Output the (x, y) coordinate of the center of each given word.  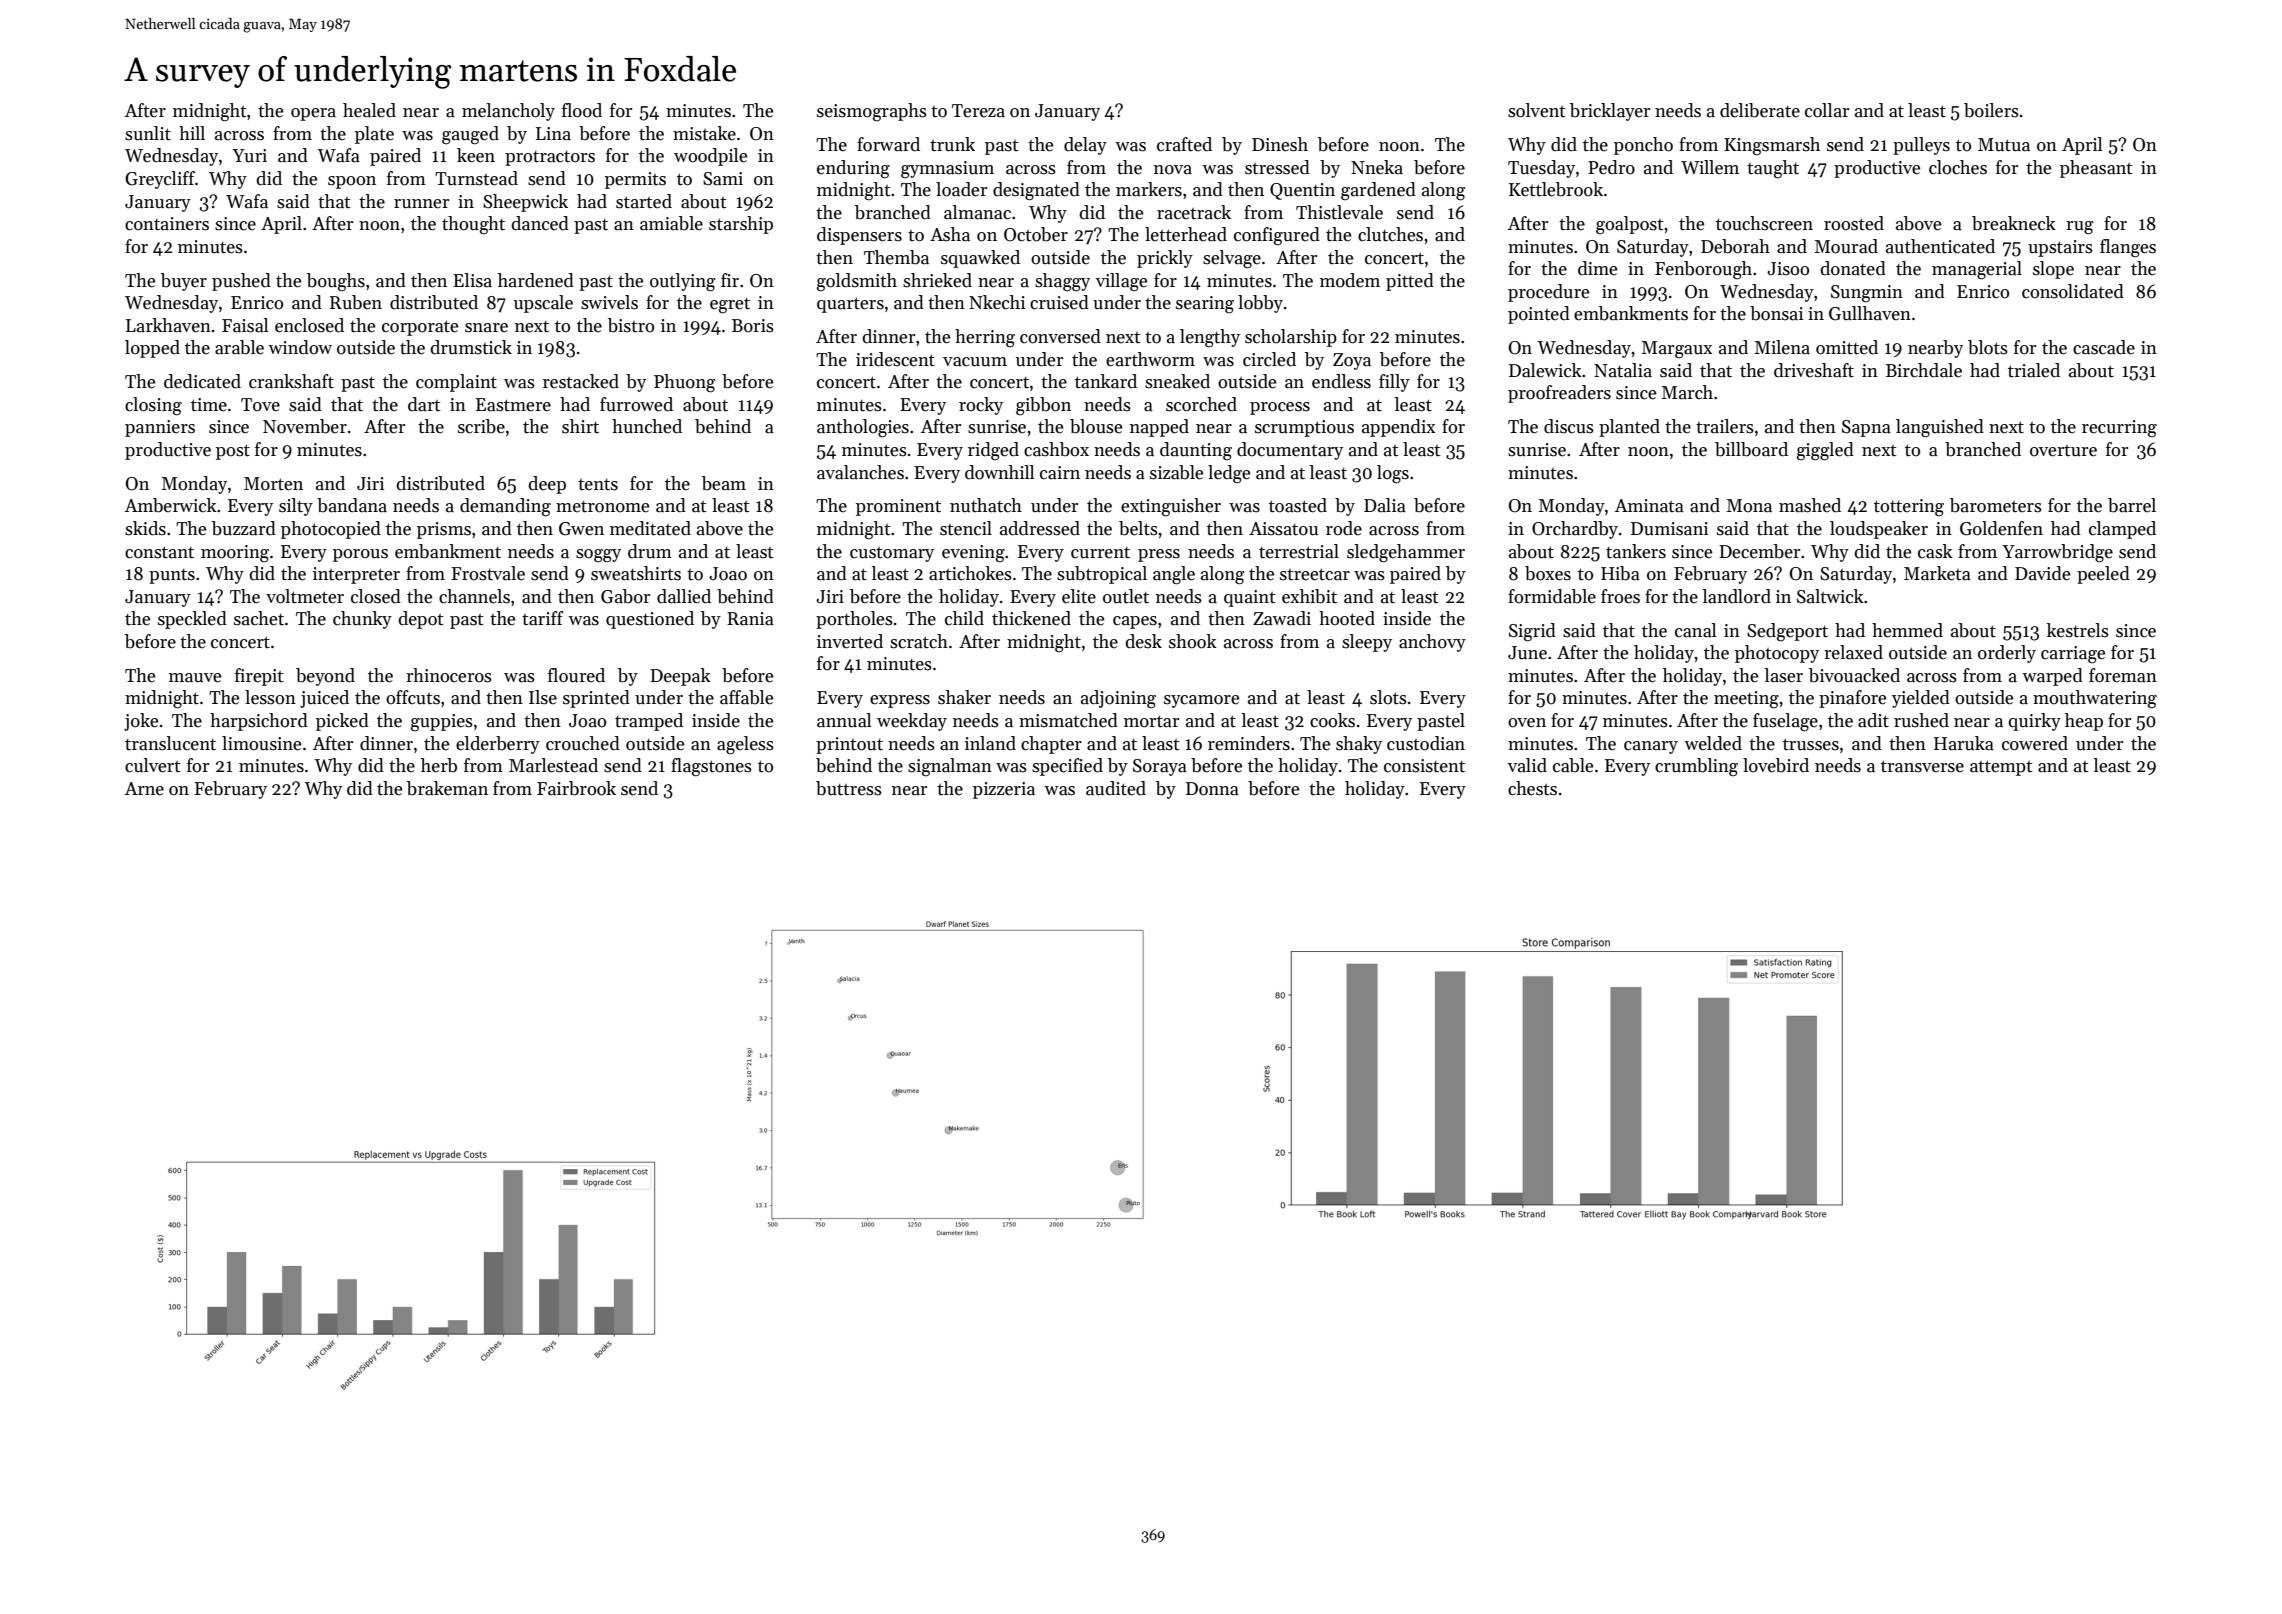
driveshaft (1814, 370)
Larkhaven (168, 325)
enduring (853, 169)
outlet (1126, 596)
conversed (1060, 336)
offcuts (413, 697)
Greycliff (160, 180)
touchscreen (1764, 223)
